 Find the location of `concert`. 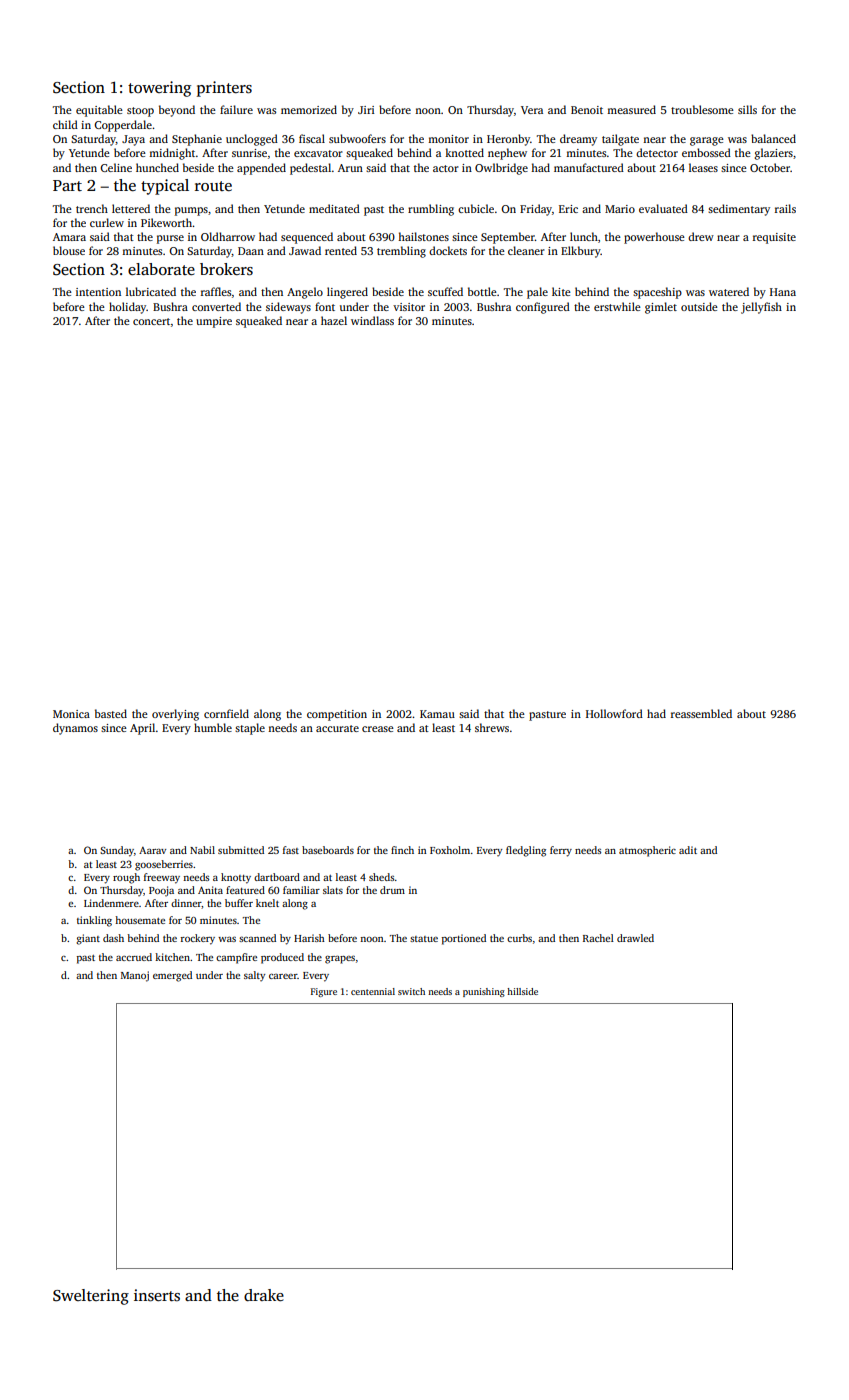

concert is located at coordinates (151, 321).
